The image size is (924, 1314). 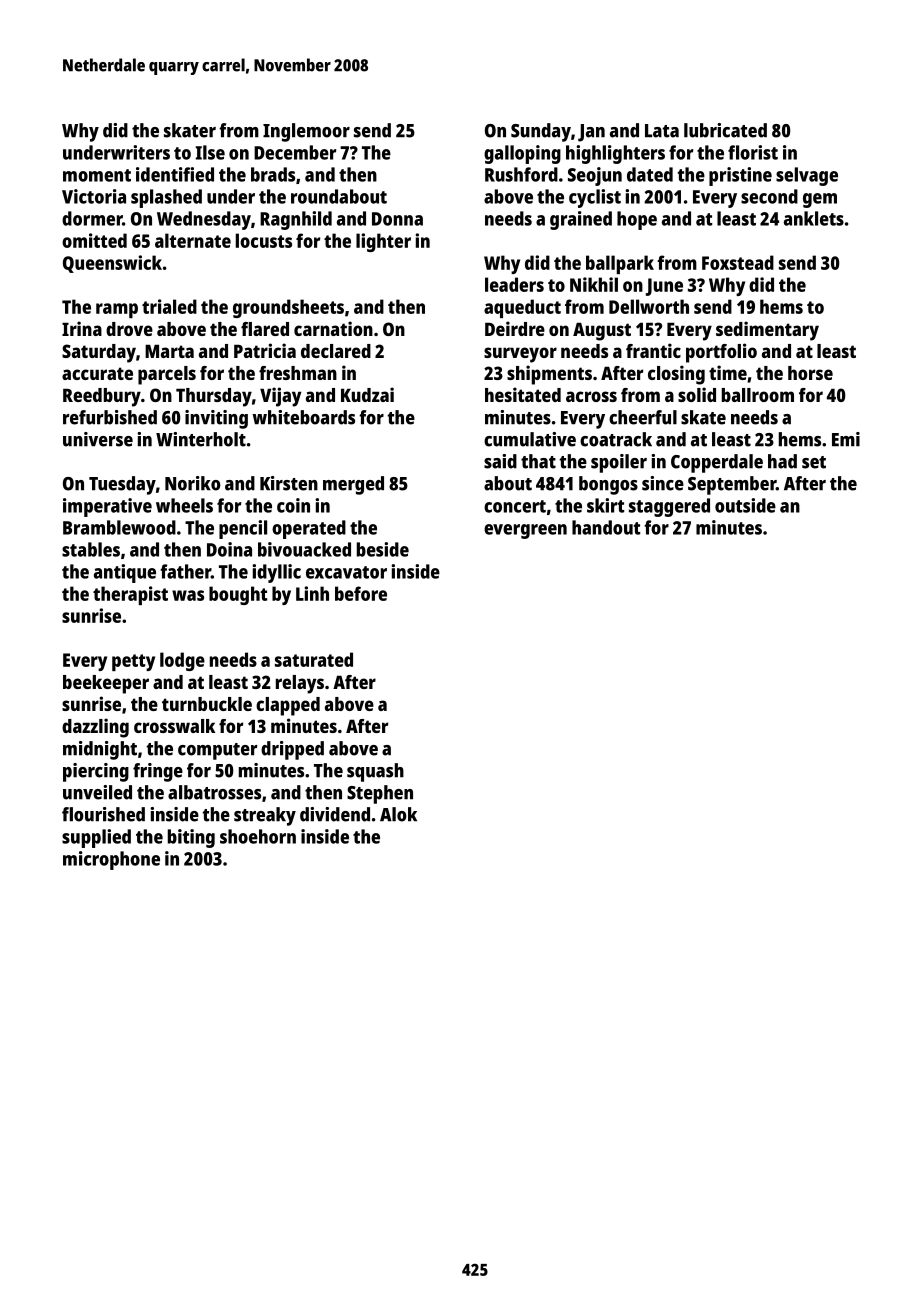 I want to click on selvage, so click(x=807, y=176).
